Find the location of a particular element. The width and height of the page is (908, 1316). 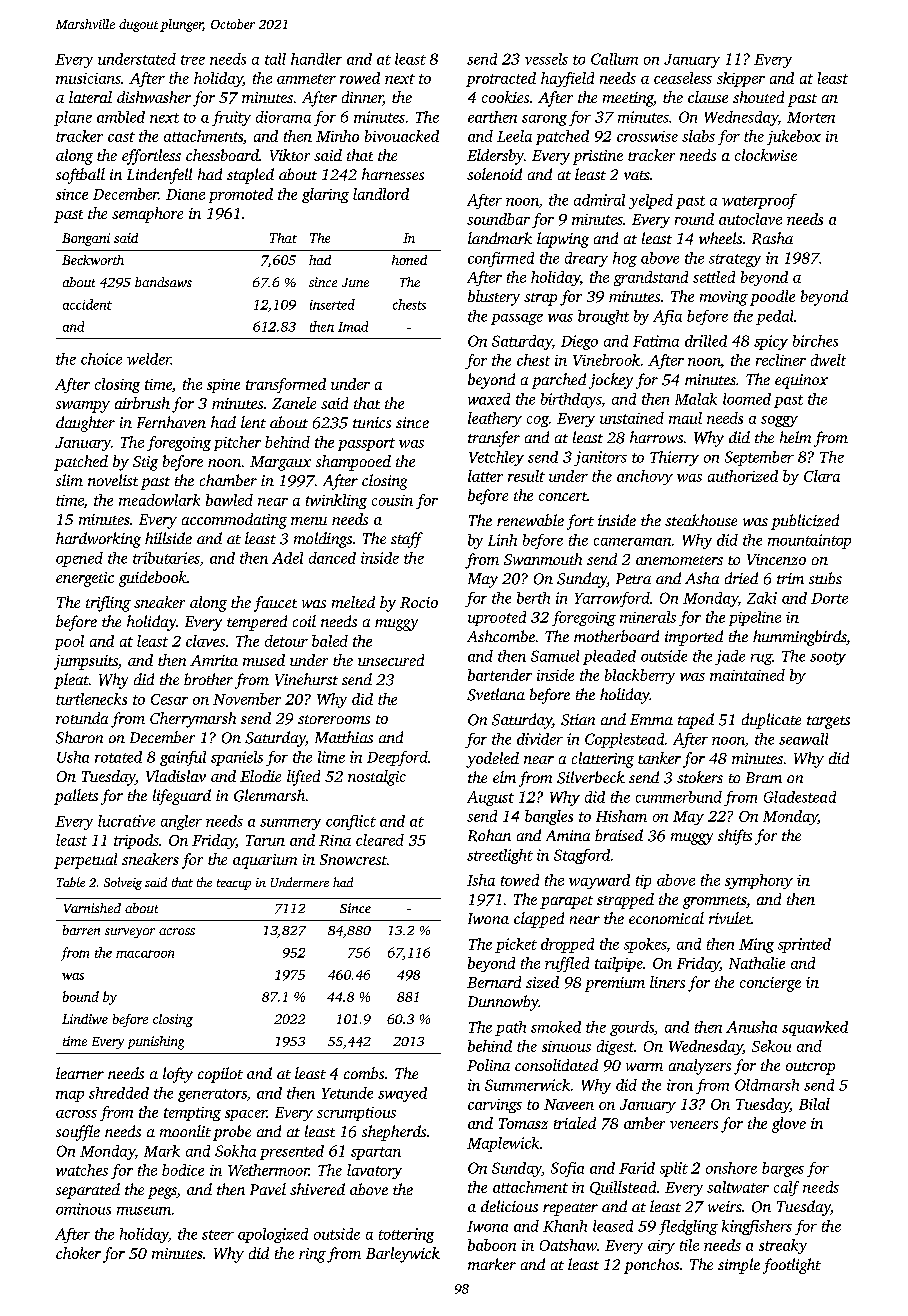

waterproof is located at coordinates (759, 201).
